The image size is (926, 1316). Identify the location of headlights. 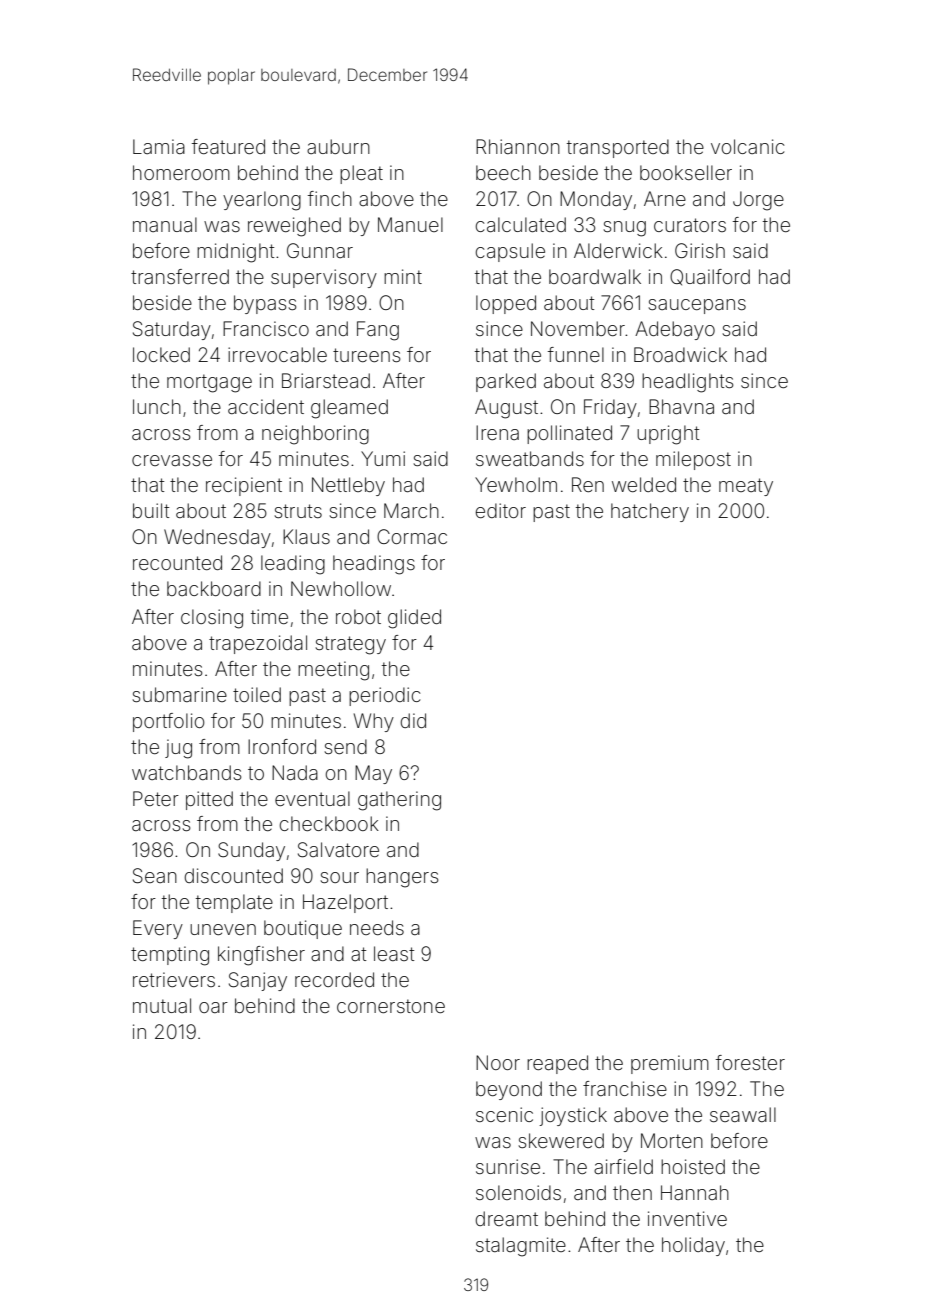
(688, 383).
